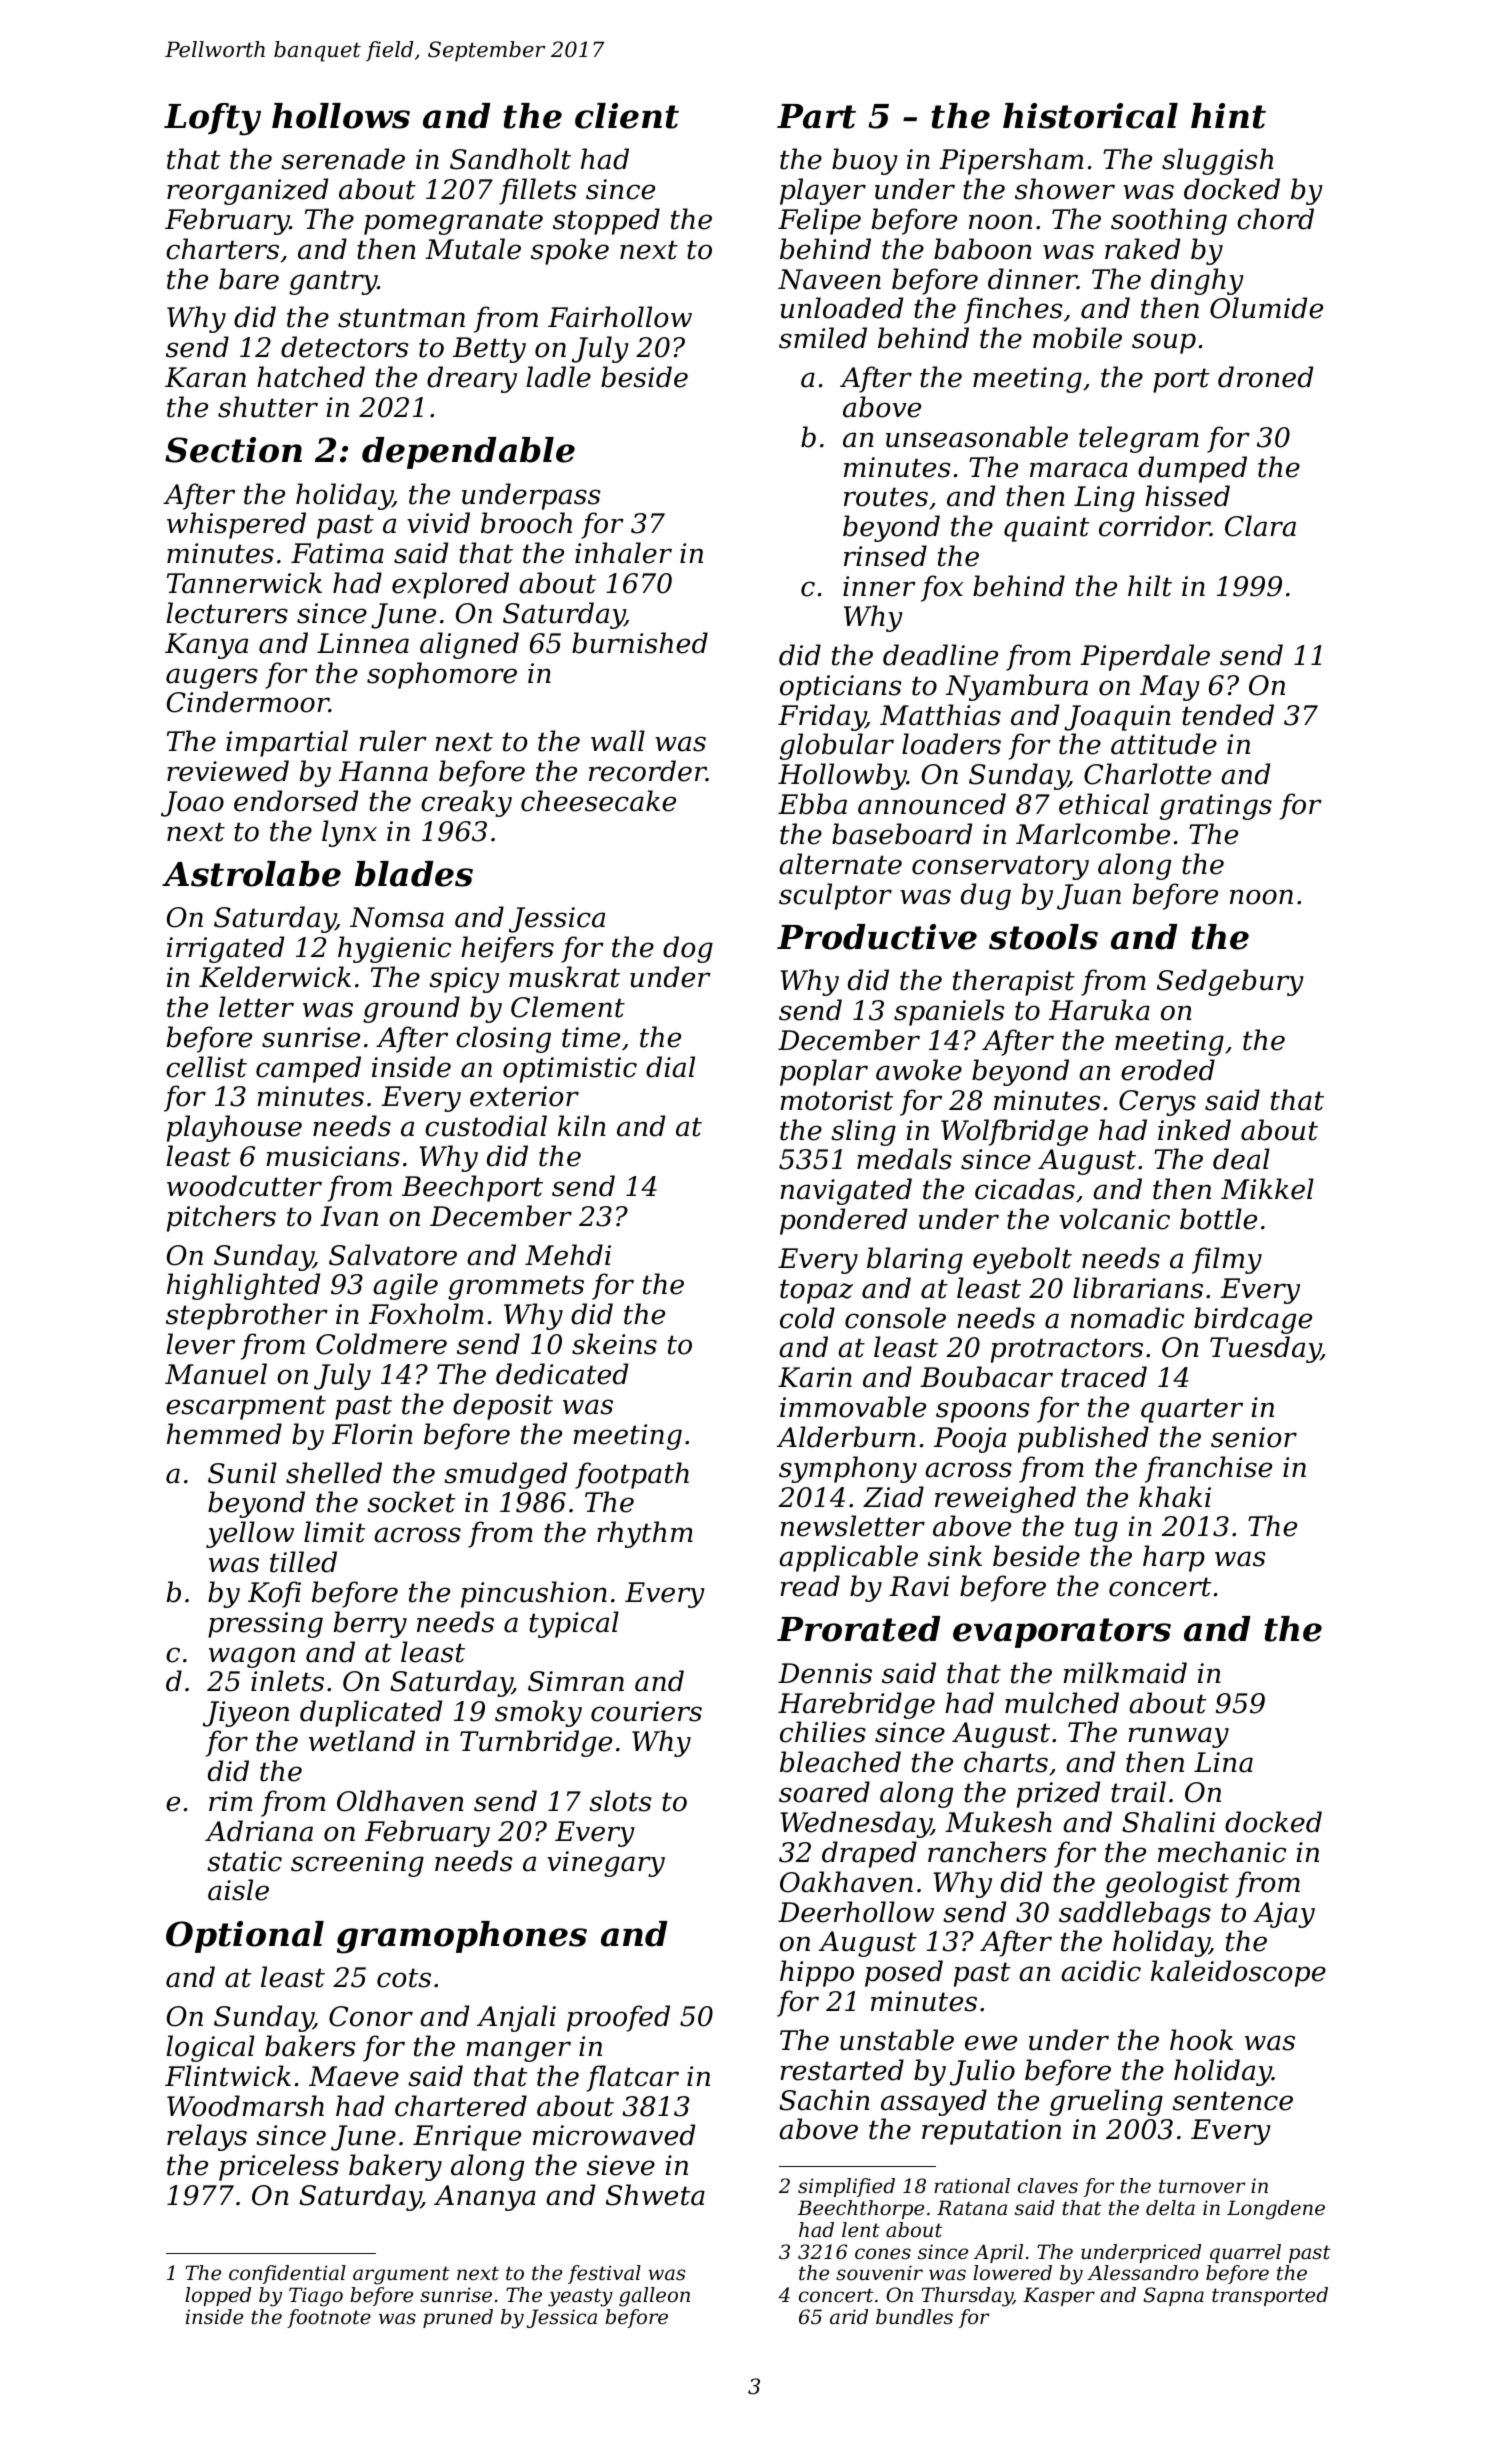 Image resolution: width=1496 pixels, height=2464 pixels. I want to click on hint, so click(1228, 116).
